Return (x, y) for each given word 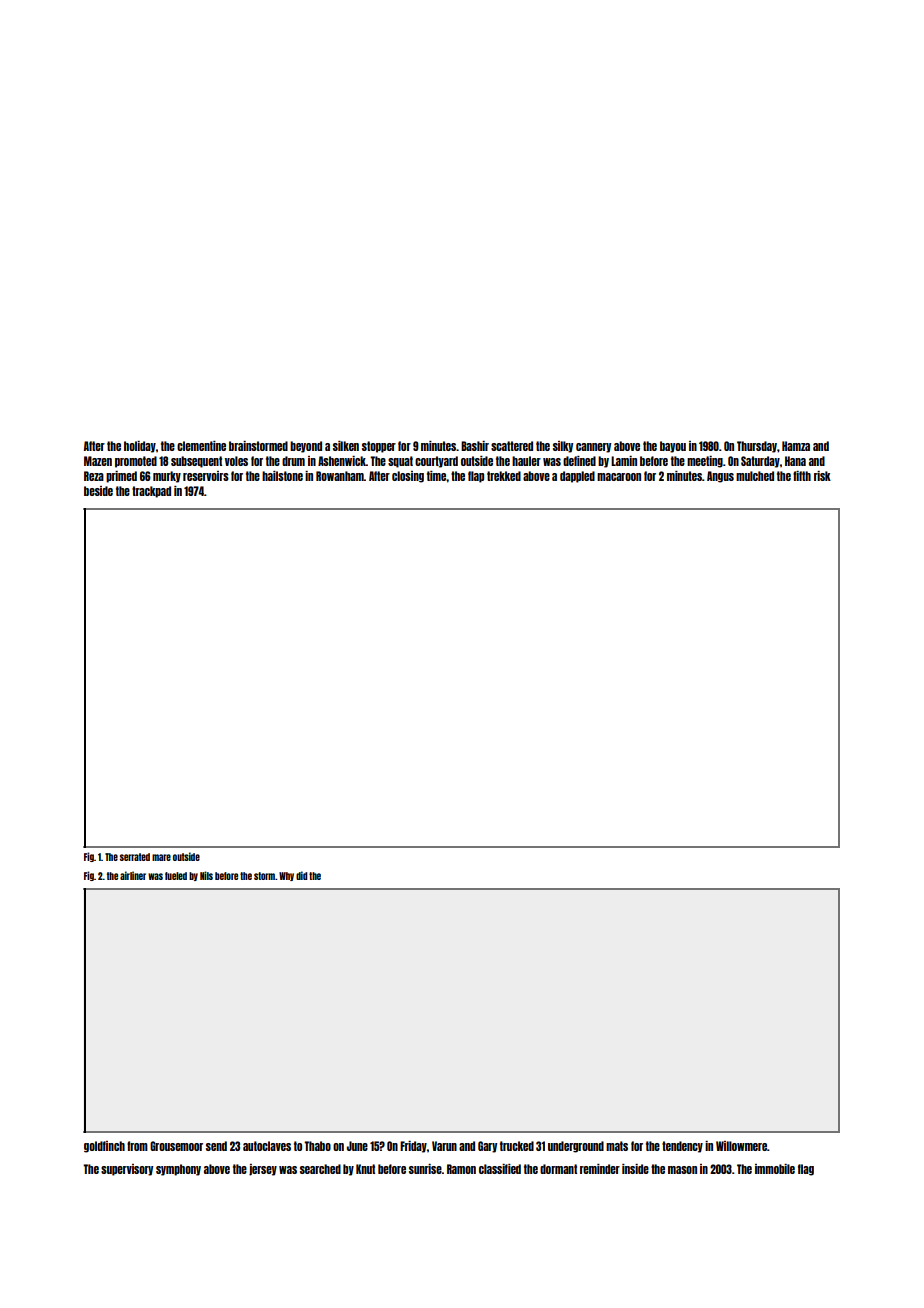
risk (822, 476)
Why (286, 876)
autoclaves (267, 1146)
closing (408, 477)
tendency (682, 1147)
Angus (720, 477)
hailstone (282, 476)
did (301, 875)
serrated (135, 857)
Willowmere (741, 1146)
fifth (802, 476)
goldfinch (104, 1147)
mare (161, 857)
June (357, 1146)
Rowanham (340, 476)
